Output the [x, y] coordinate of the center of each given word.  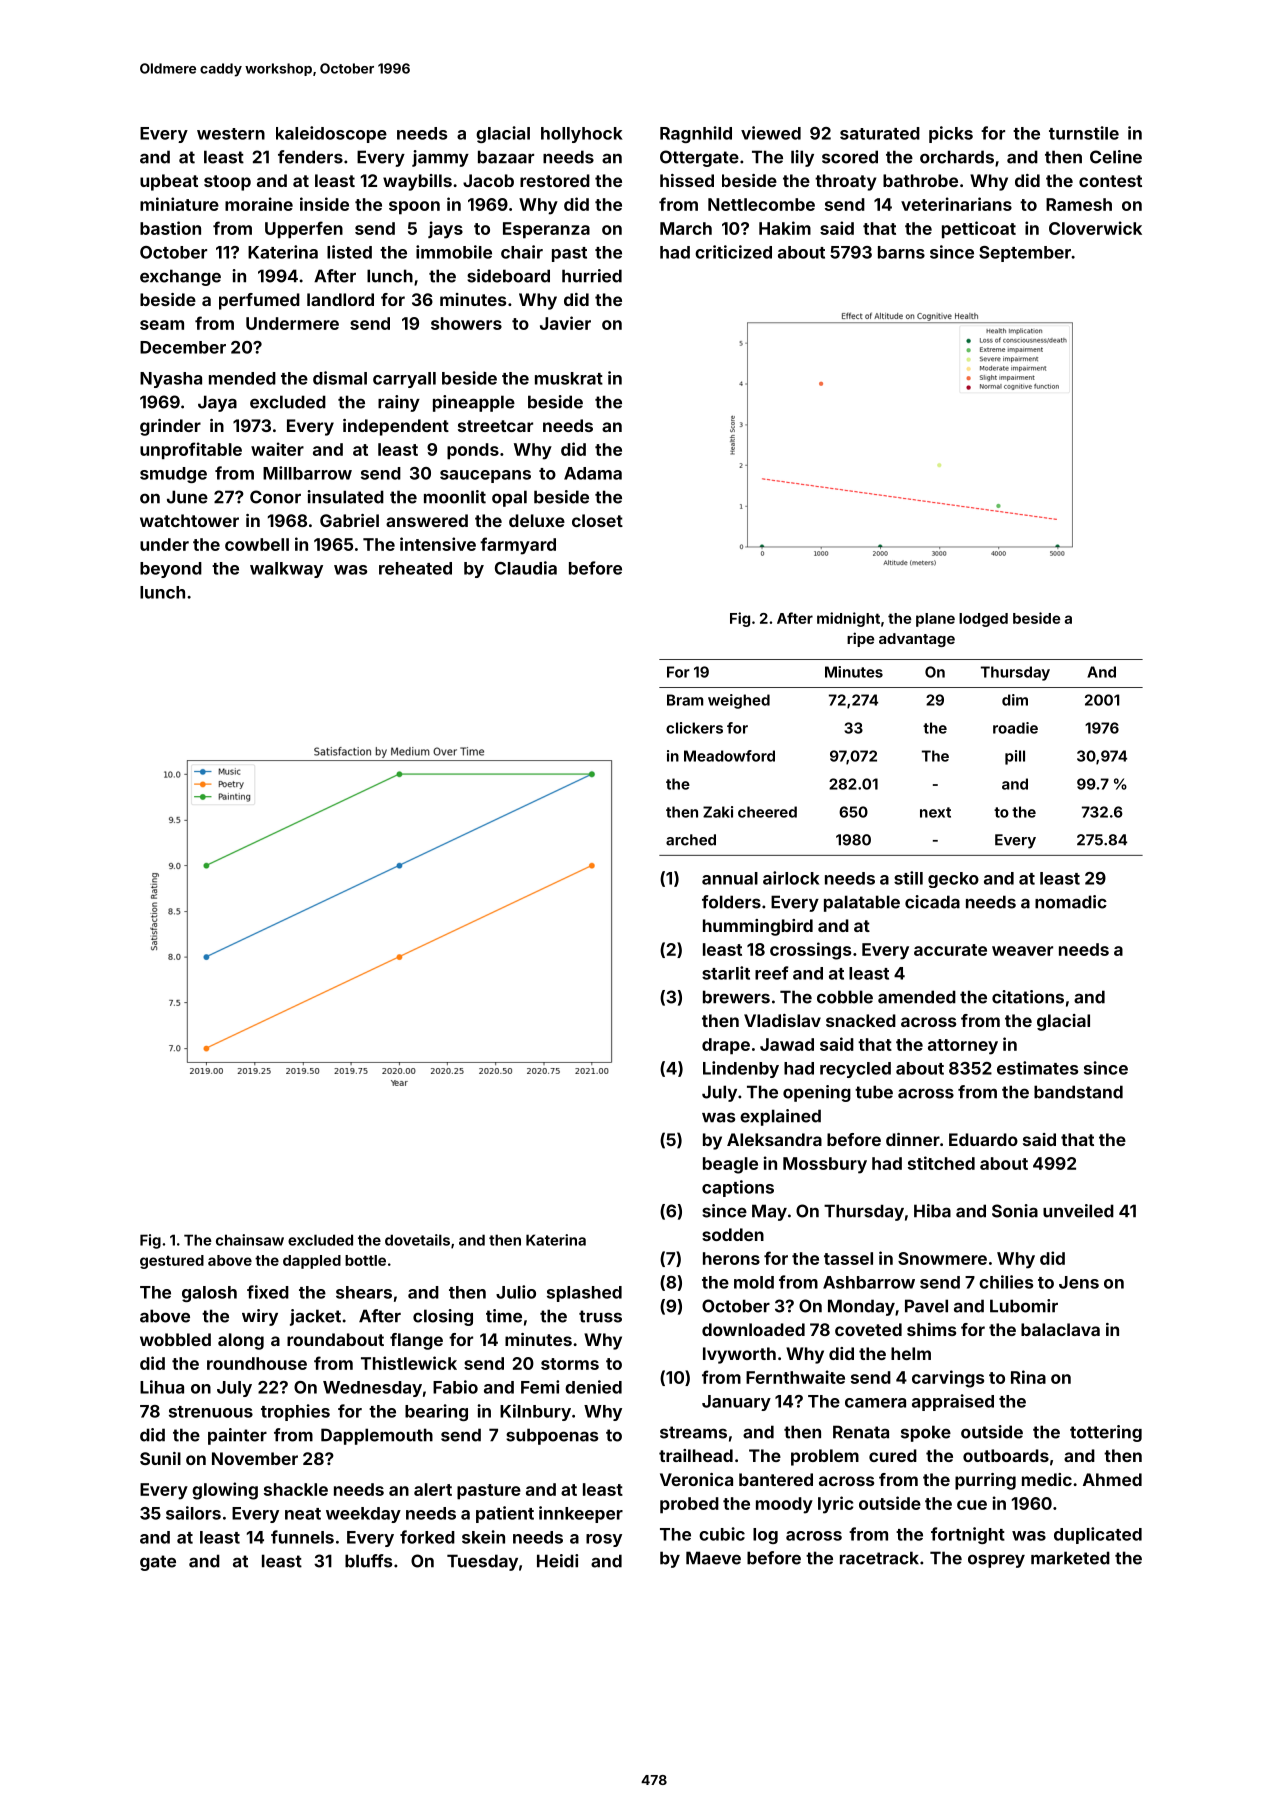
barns [901, 252]
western [231, 134]
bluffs [368, 1561]
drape [726, 1046]
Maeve [713, 1558]
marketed [1070, 1558]
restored [555, 180]
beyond [171, 570]
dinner [913, 1139]
